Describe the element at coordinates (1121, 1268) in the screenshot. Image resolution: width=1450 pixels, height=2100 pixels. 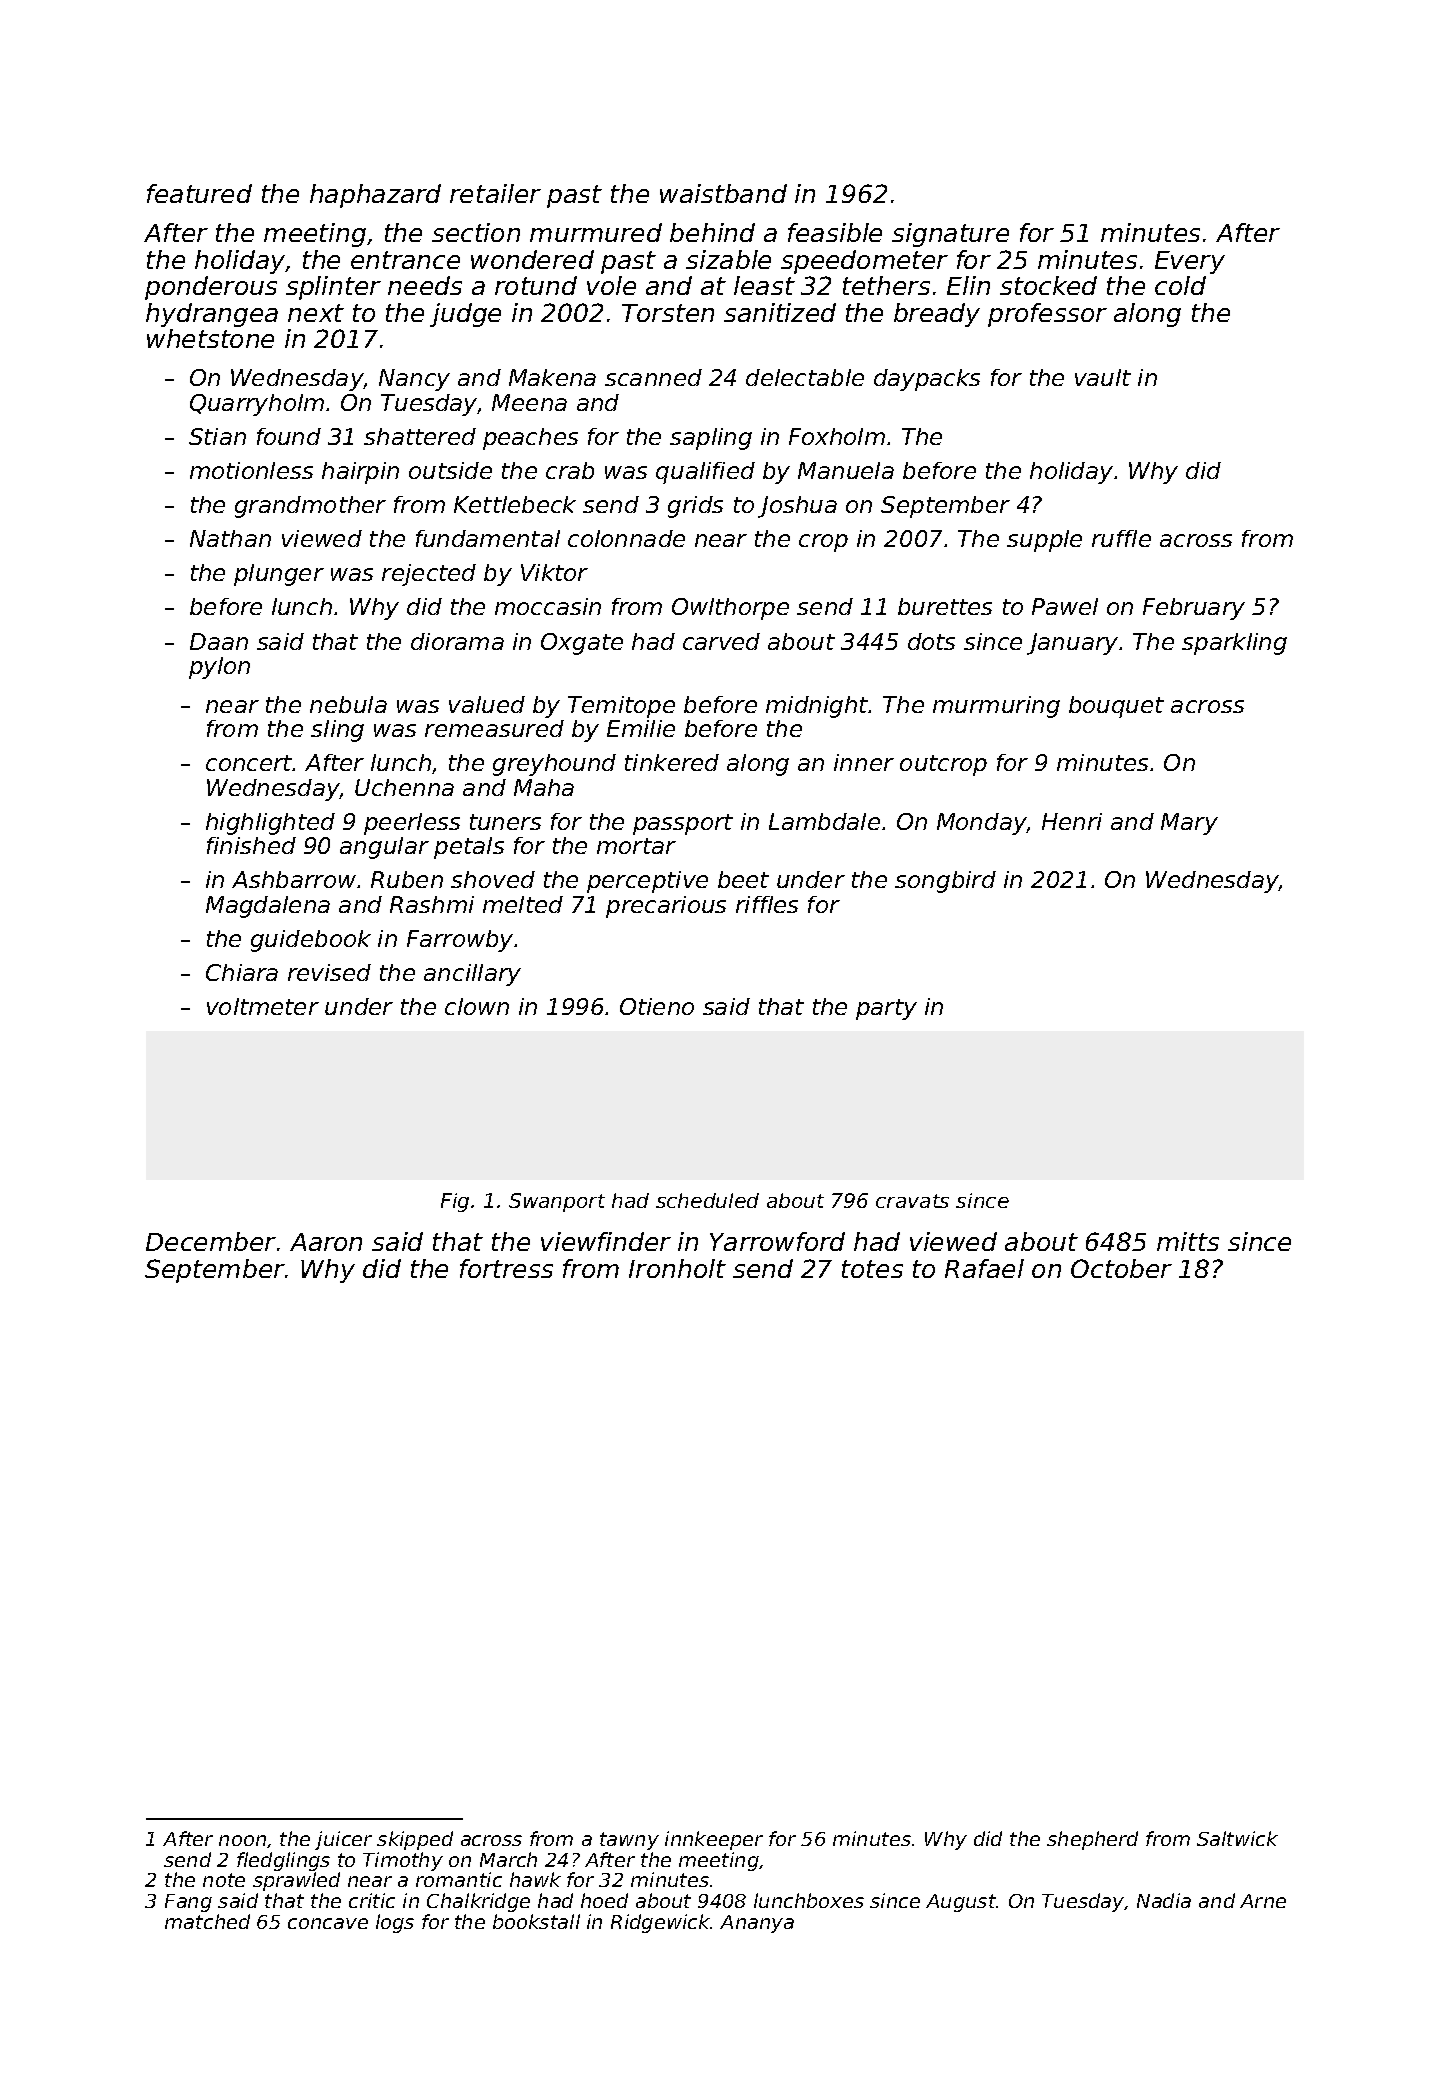
I see `October` at that location.
